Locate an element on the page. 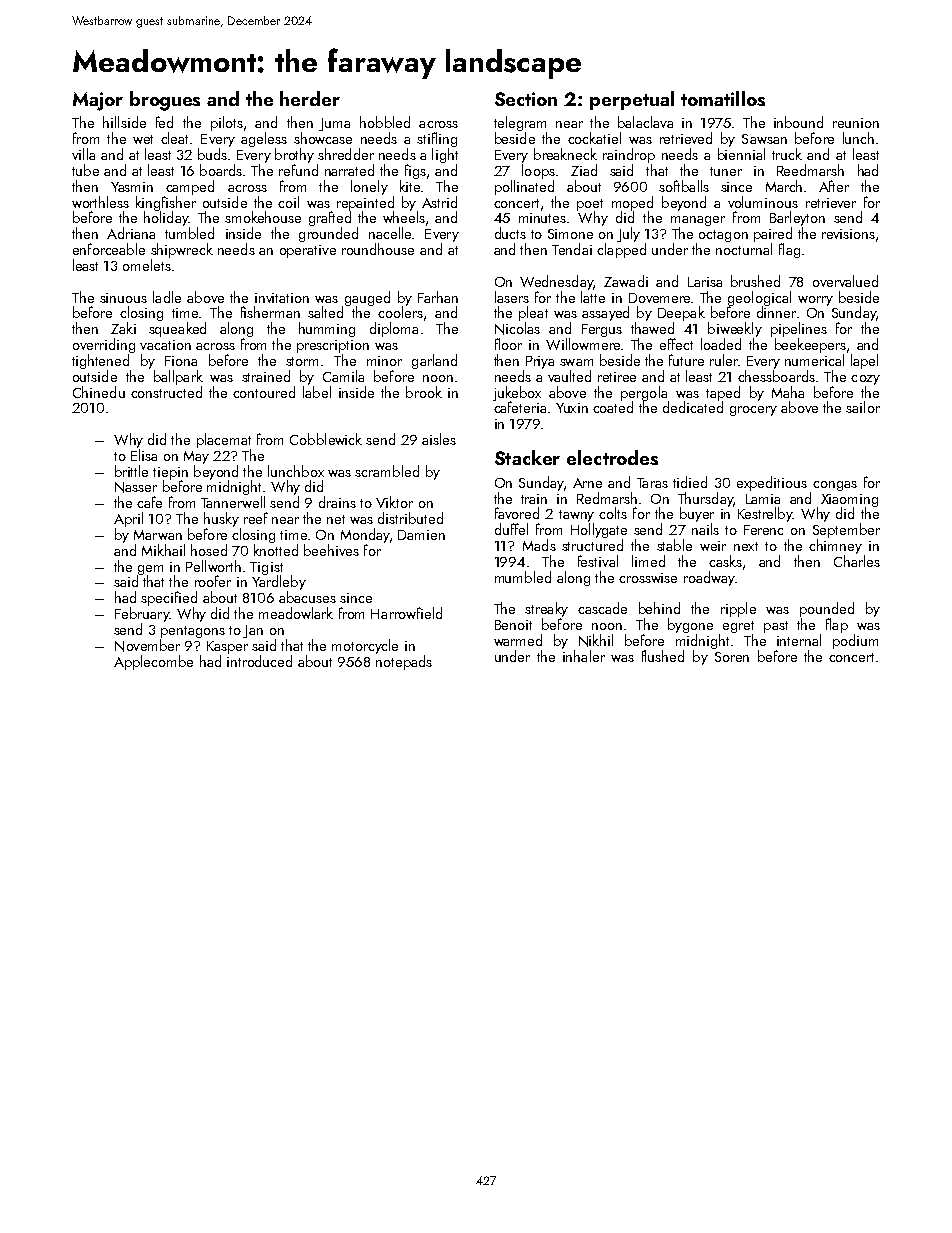 The image size is (952, 1233). Nicolas is located at coordinates (517, 328).
